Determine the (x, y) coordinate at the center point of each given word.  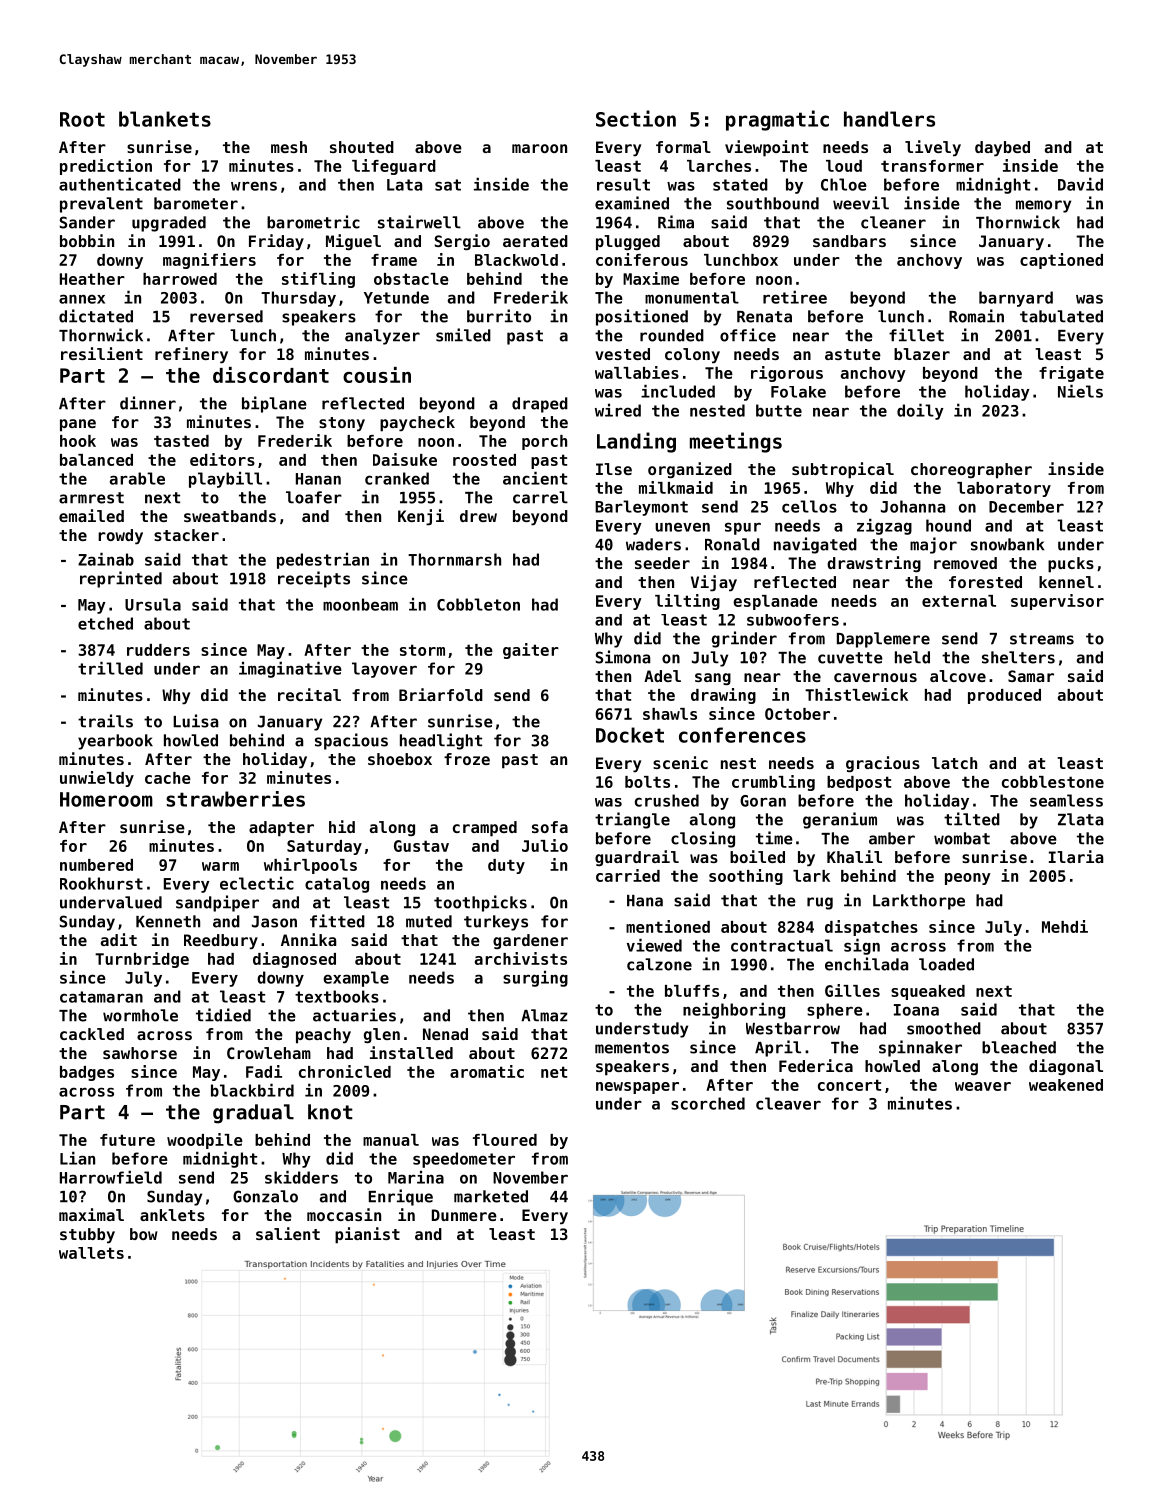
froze (467, 759)
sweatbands (230, 516)
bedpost (859, 783)
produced (1004, 696)
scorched (708, 1103)
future (127, 1140)
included (678, 391)
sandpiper (217, 903)
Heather (92, 279)
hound (948, 525)
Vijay (714, 583)
